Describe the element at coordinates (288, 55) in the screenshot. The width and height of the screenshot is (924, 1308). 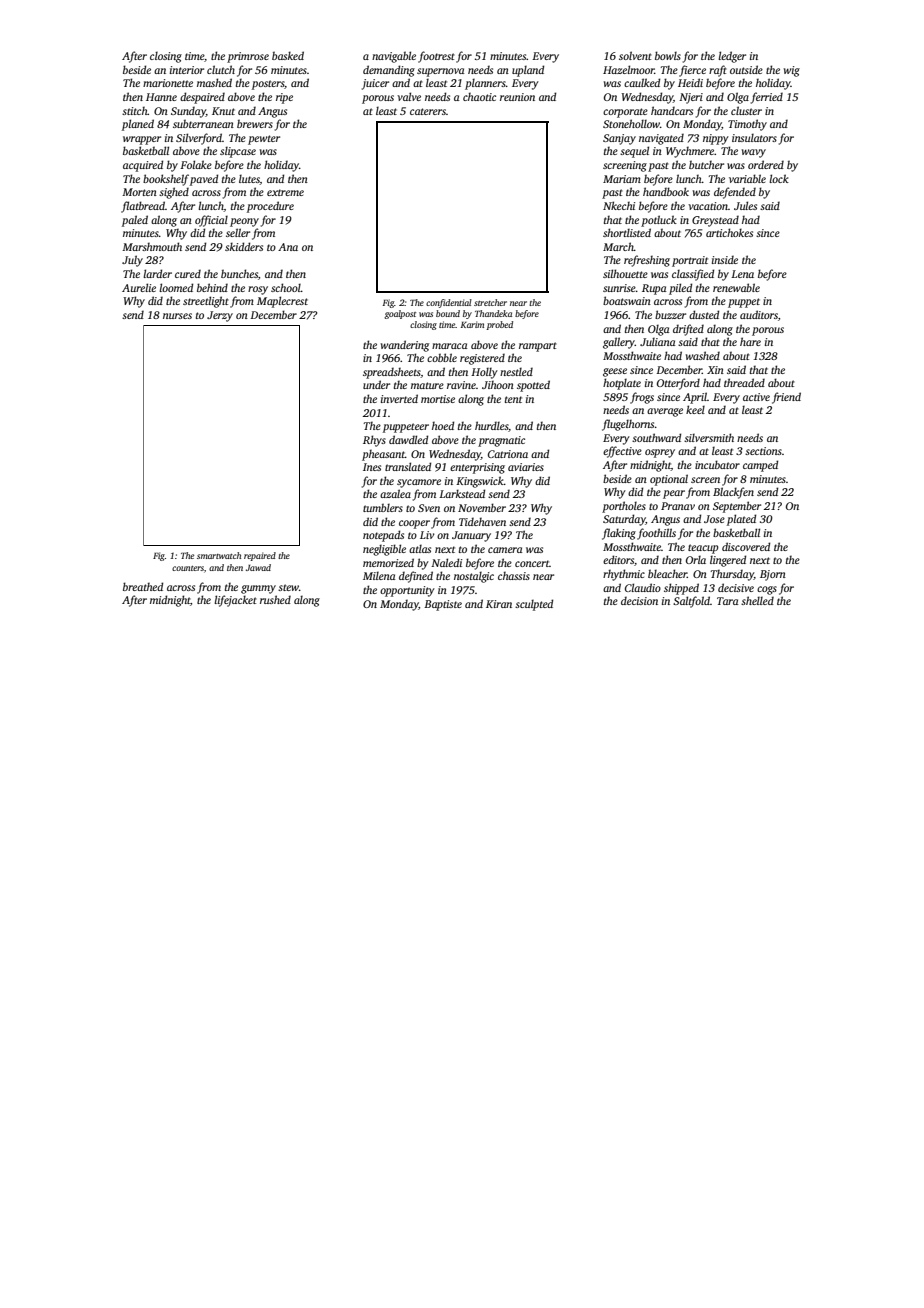
I see `basked` at that location.
